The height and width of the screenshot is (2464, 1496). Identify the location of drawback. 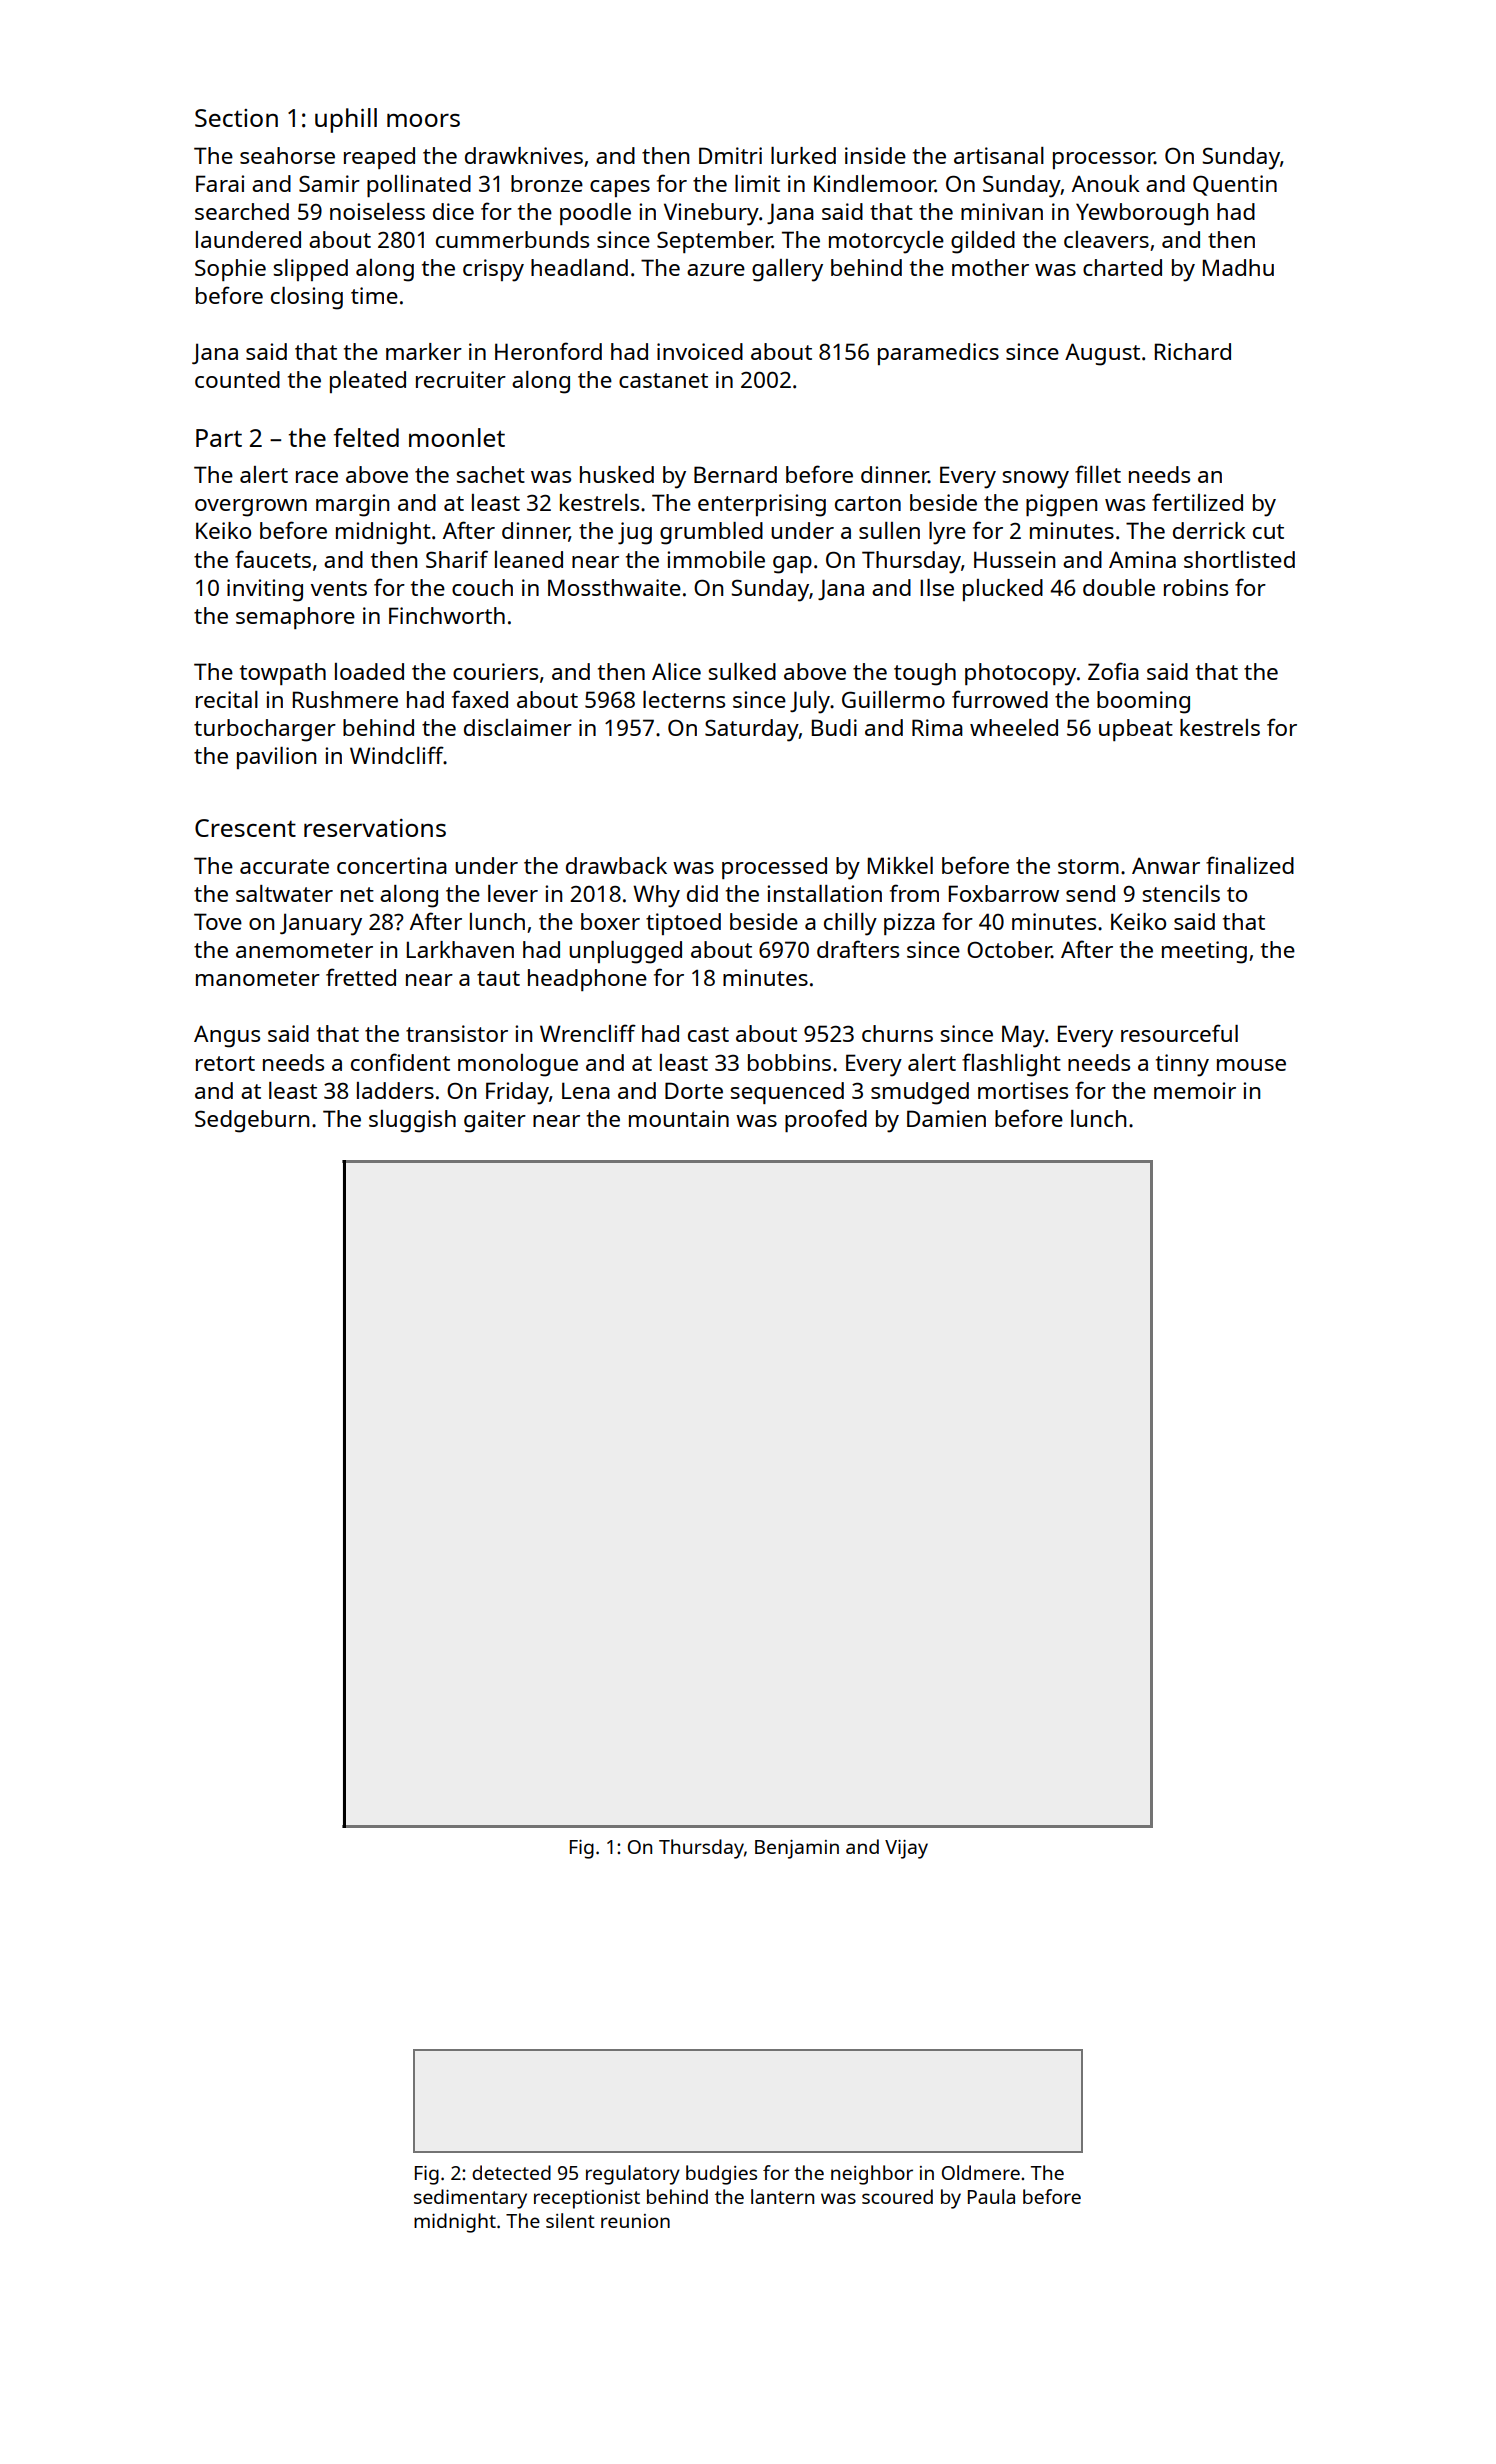
(616, 865).
